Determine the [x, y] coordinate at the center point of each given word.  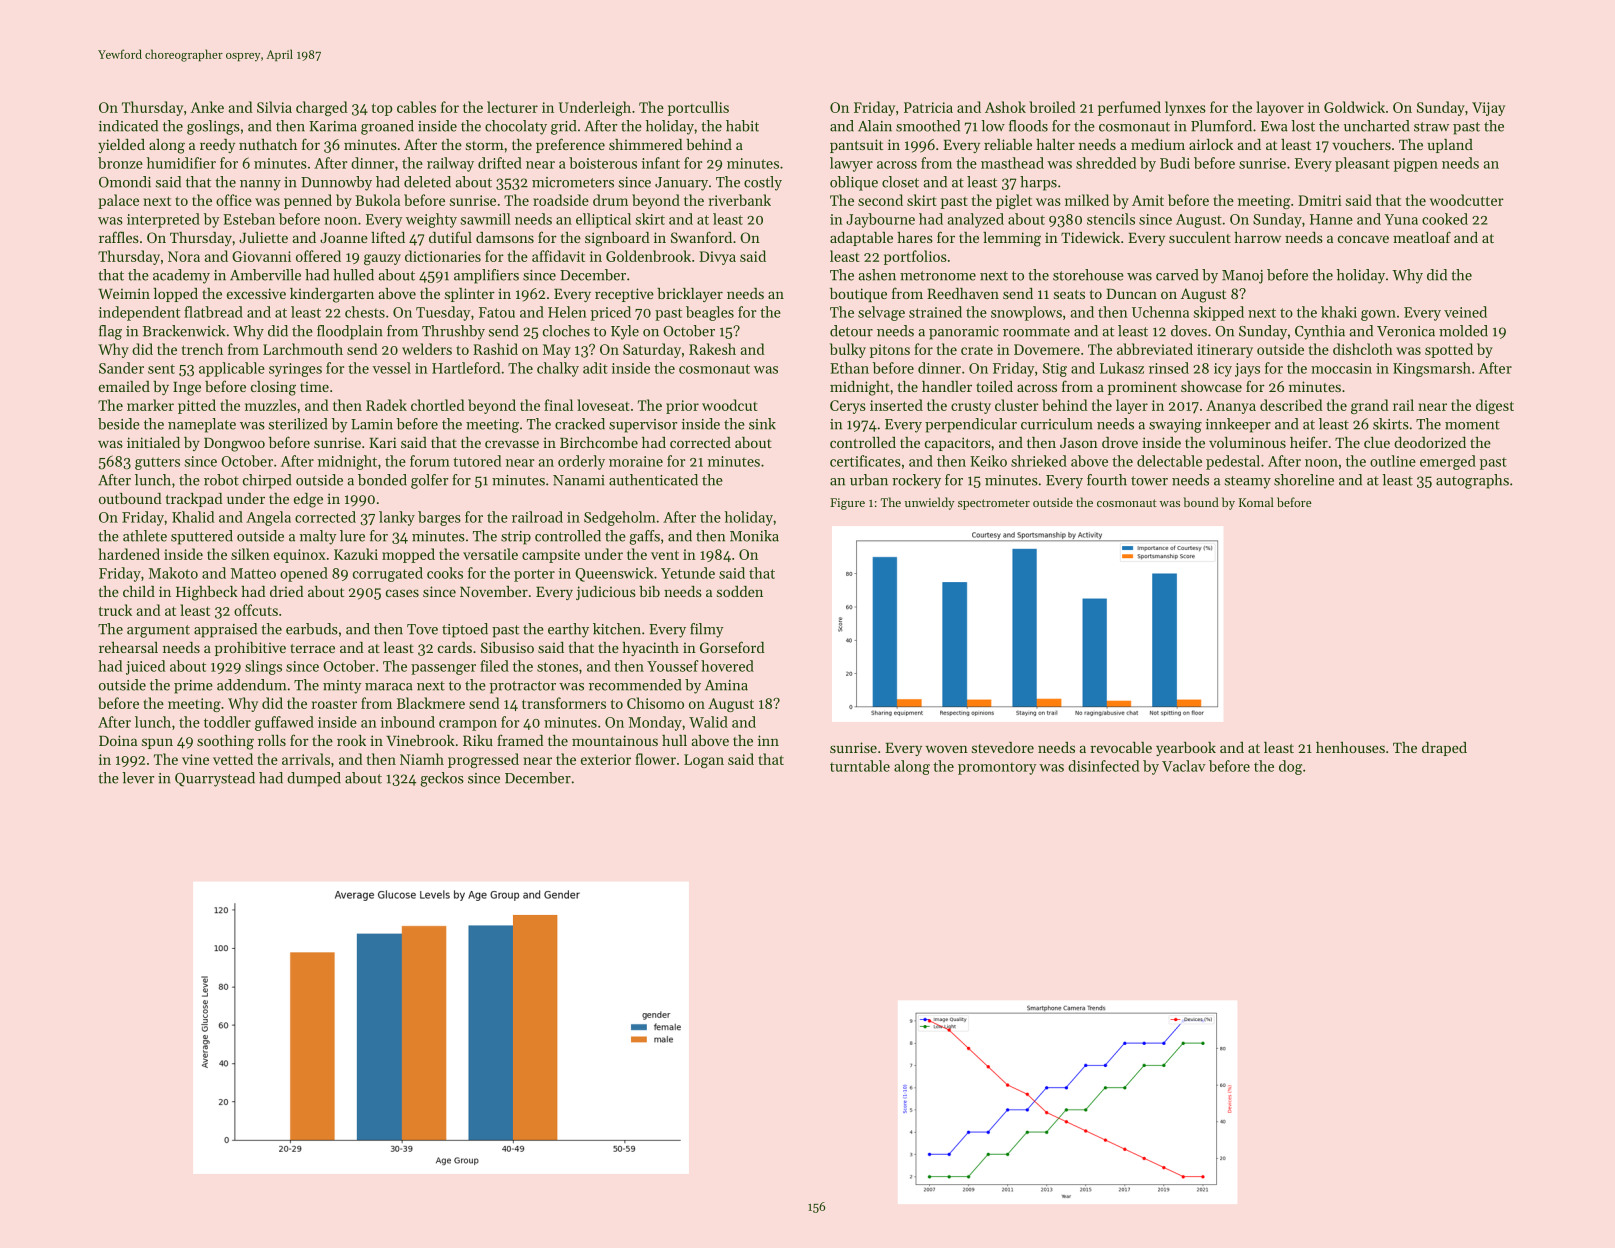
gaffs [644, 537]
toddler [227, 722]
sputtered [202, 537]
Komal [1256, 502]
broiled [1052, 107]
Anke [207, 107]
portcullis [698, 108]
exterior [606, 759]
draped [1444, 749]
